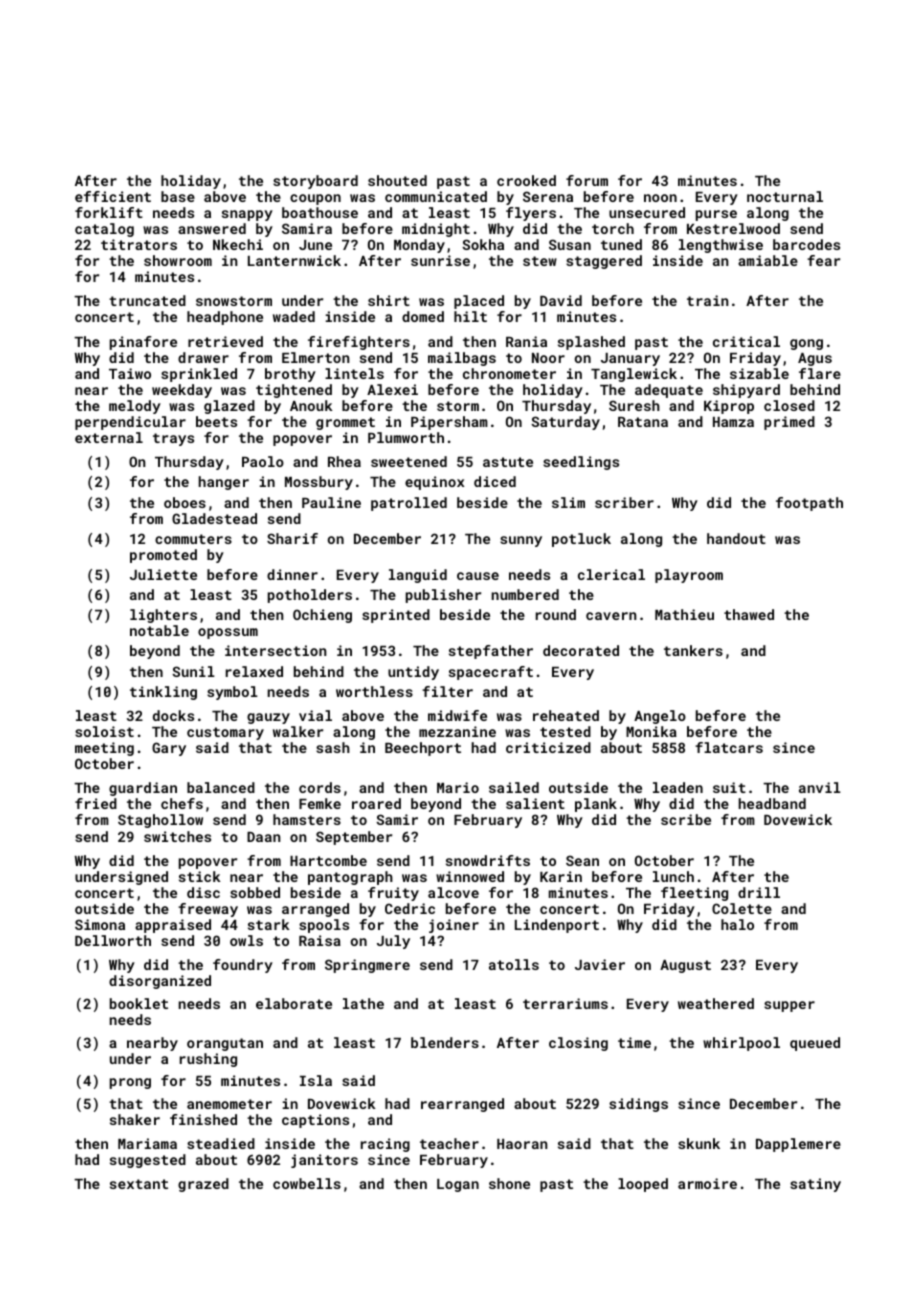  Describe the element at coordinates (345, 423) in the screenshot. I see `grommet` at that location.
